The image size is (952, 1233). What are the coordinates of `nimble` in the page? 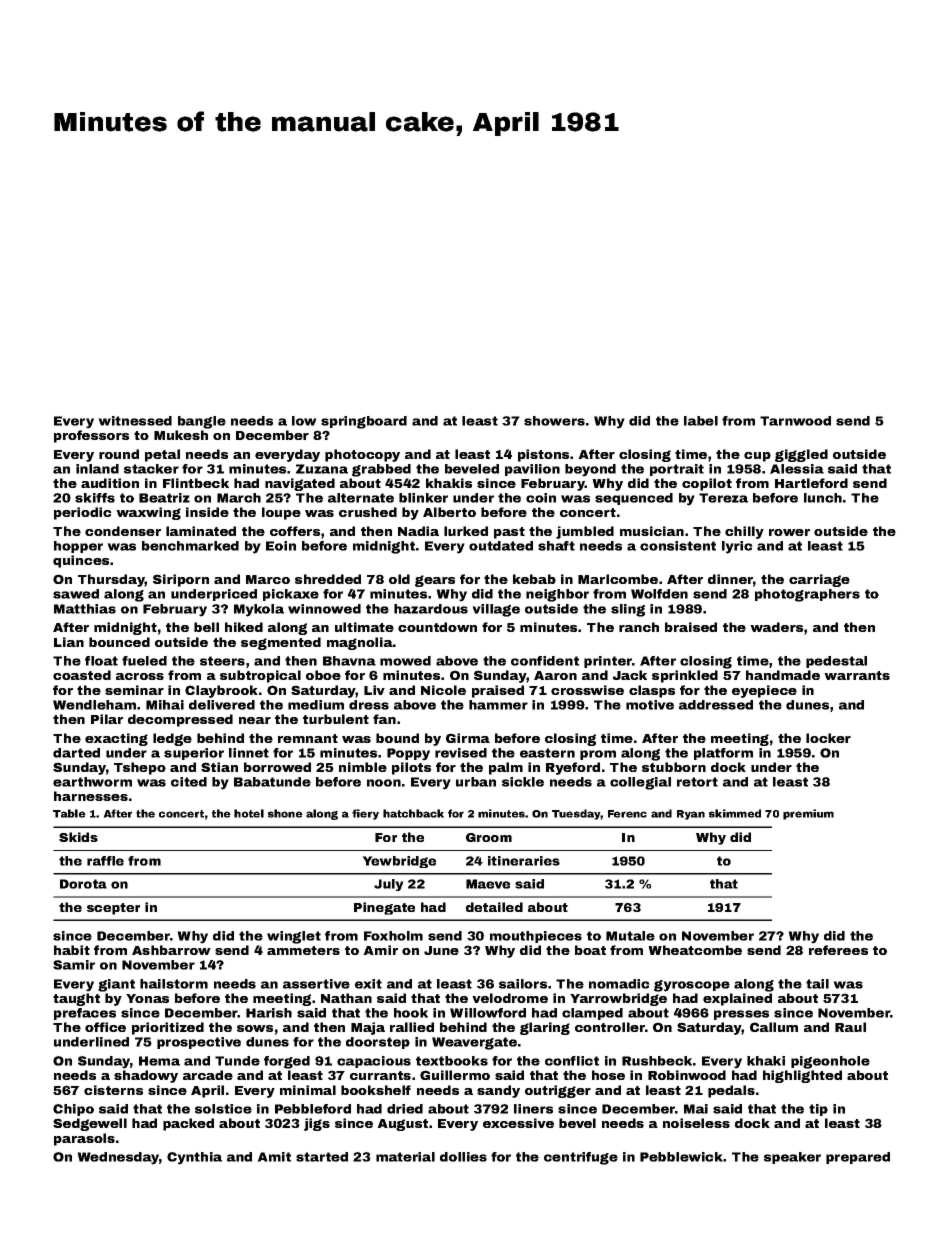 It's located at (363, 767).
